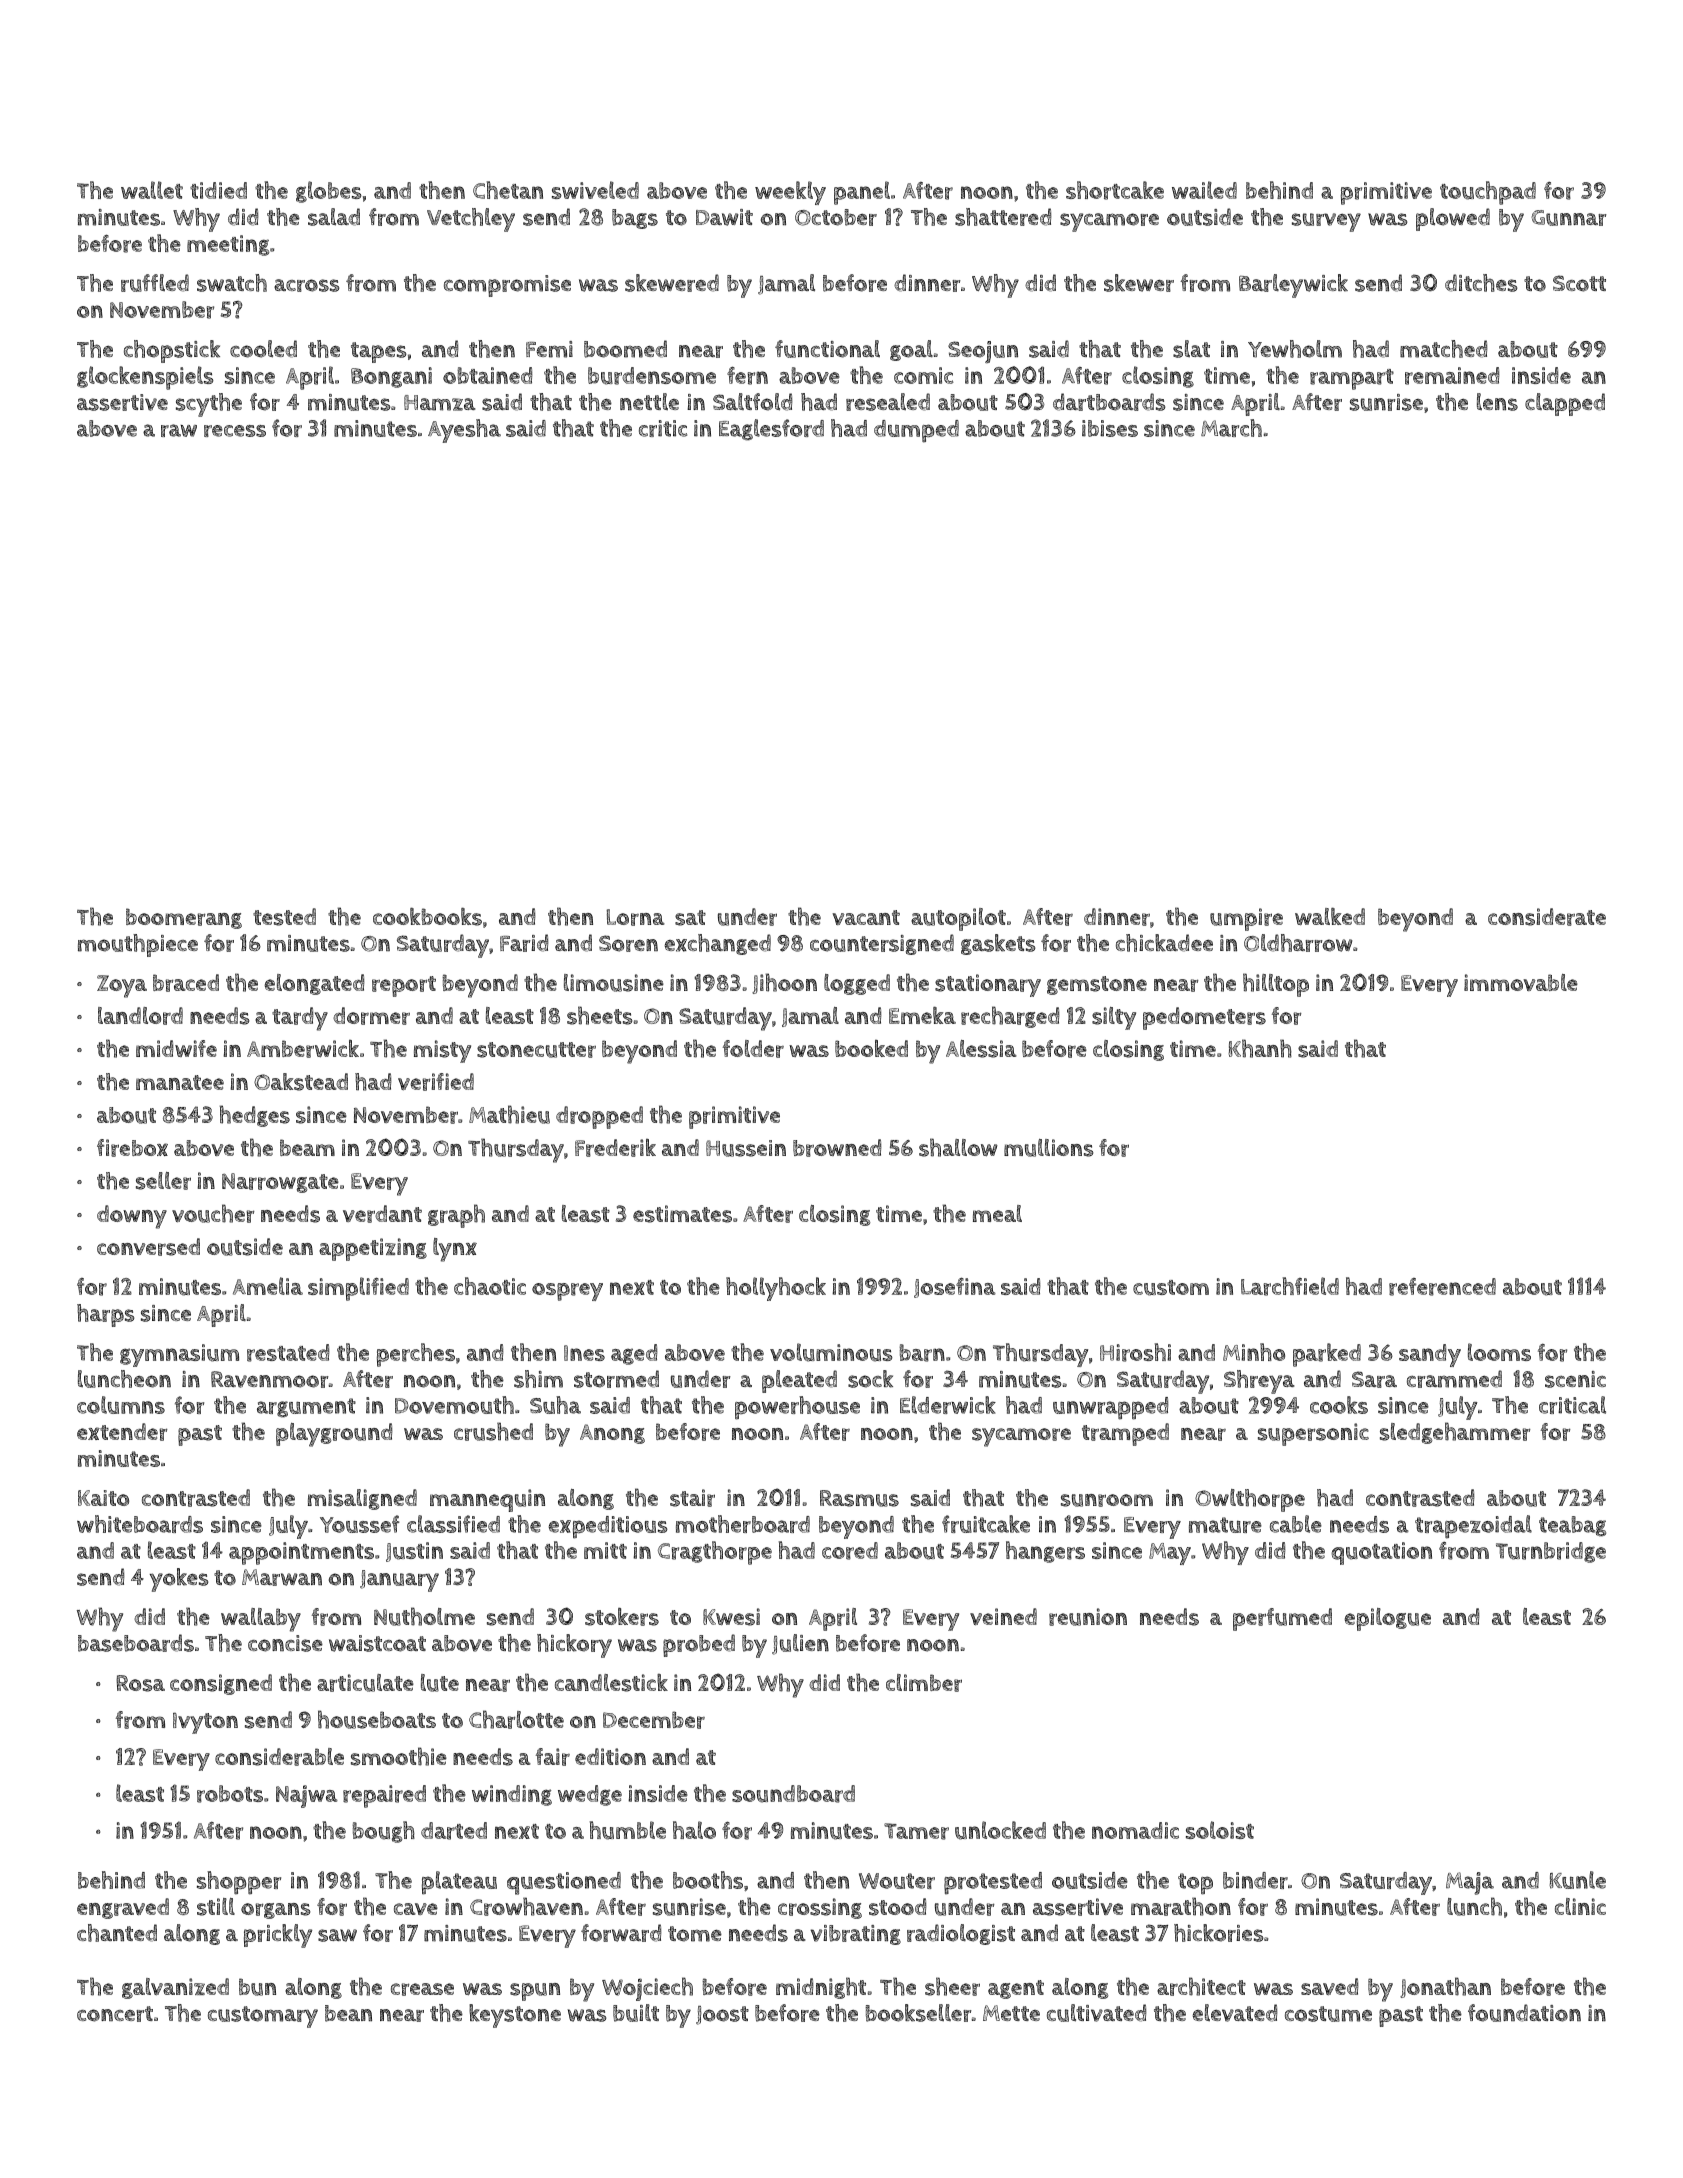  Describe the element at coordinates (753, 1049) in the screenshot. I see `folder` at that location.
